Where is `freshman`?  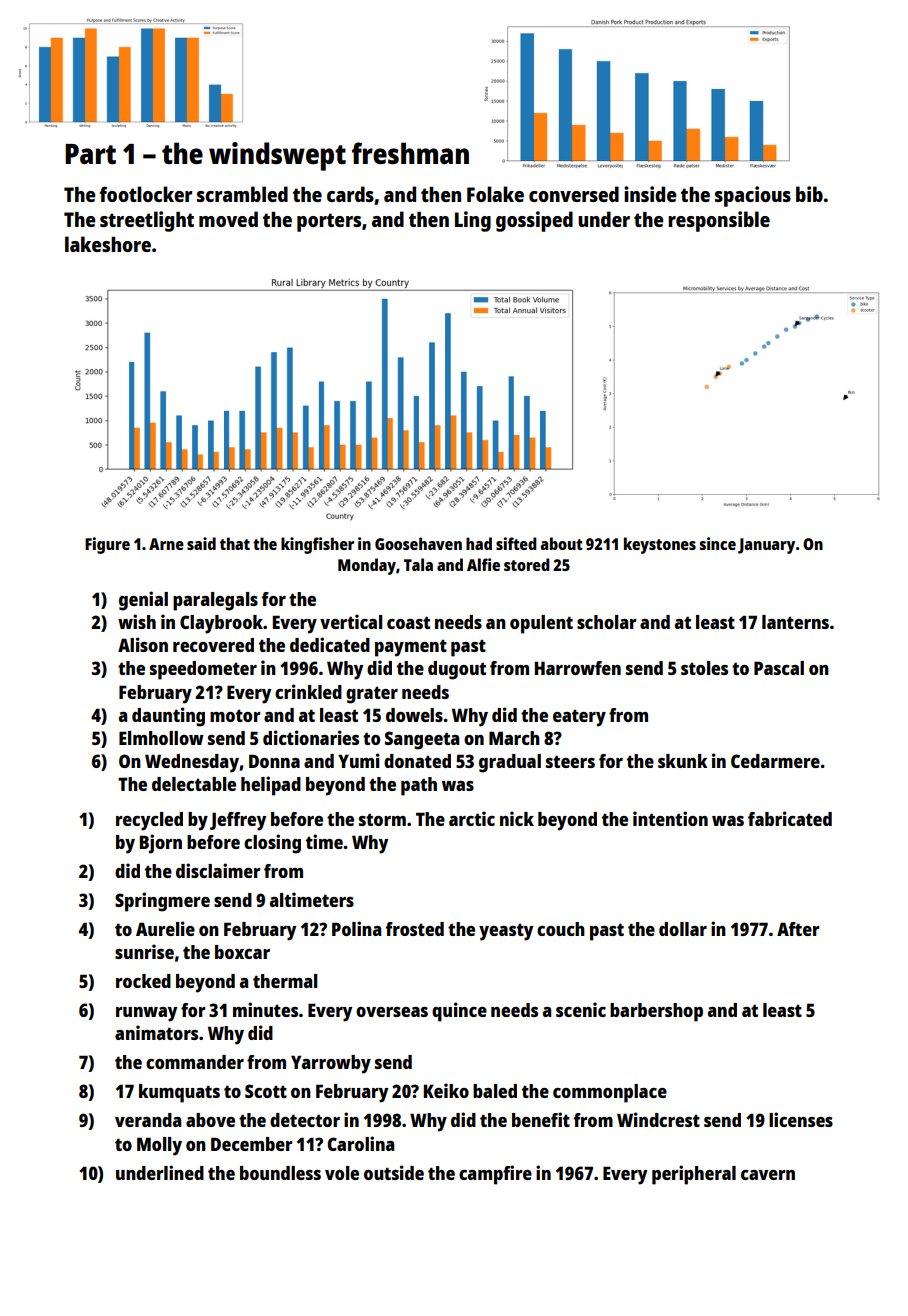
freshman is located at coordinates (410, 153).
